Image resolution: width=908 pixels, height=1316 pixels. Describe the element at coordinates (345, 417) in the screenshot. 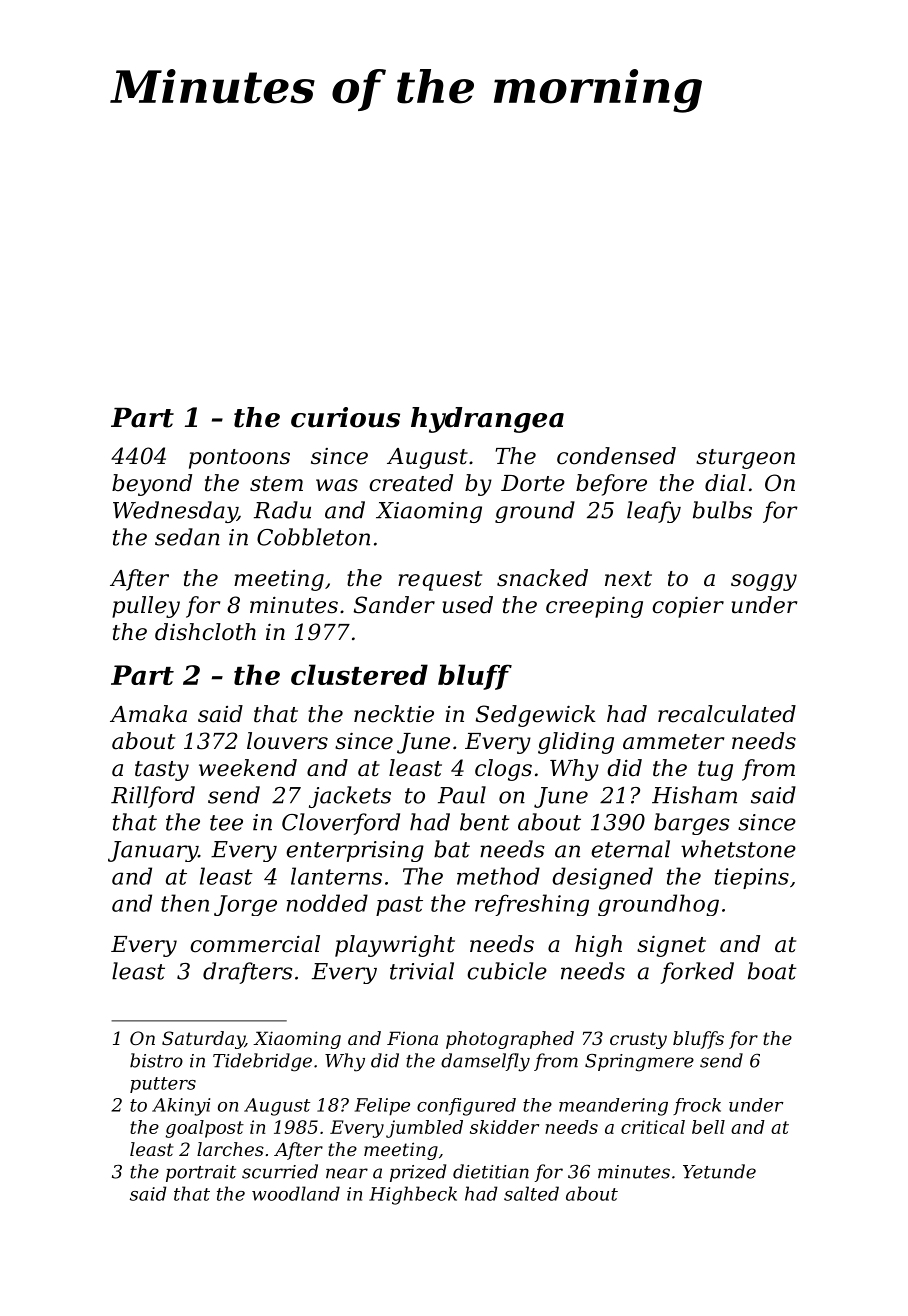

I see `curious` at that location.
